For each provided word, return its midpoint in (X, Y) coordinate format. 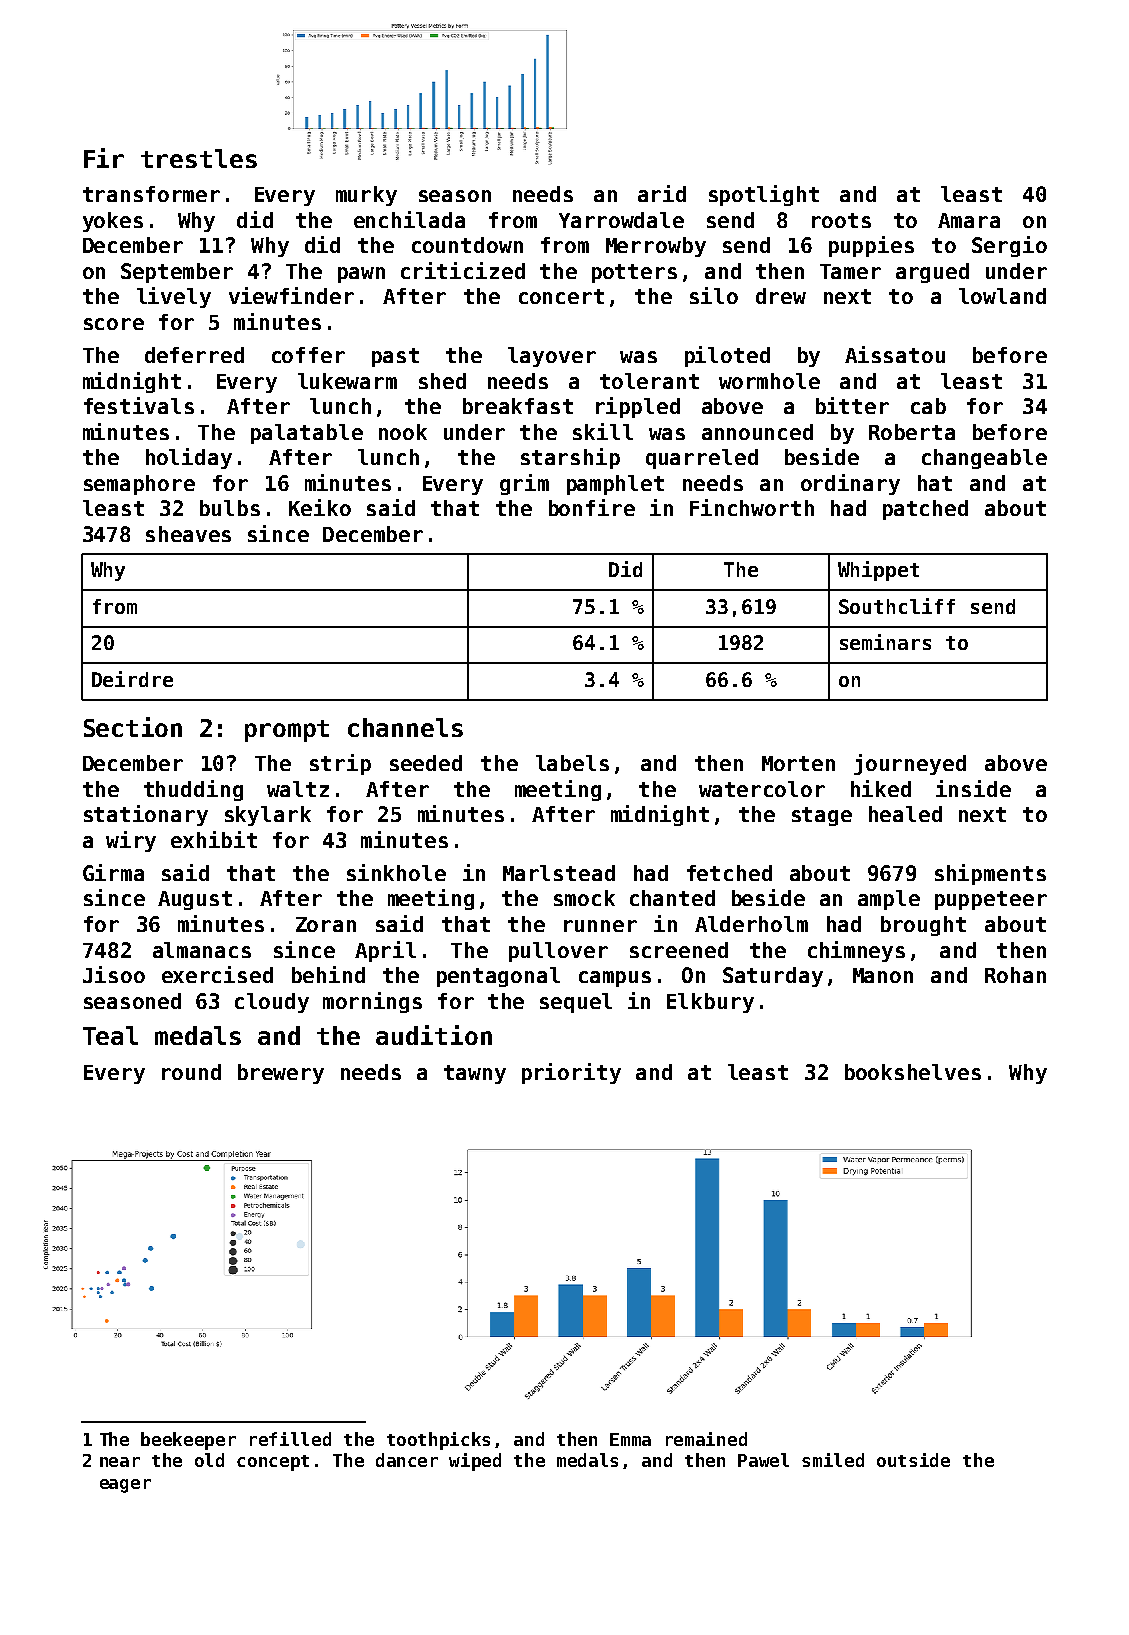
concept (273, 1463)
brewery (281, 1074)
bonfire (592, 507)
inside (973, 788)
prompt (287, 731)
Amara (969, 220)
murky (366, 196)
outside (913, 1460)
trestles (199, 158)
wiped (475, 1462)
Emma (630, 1439)
